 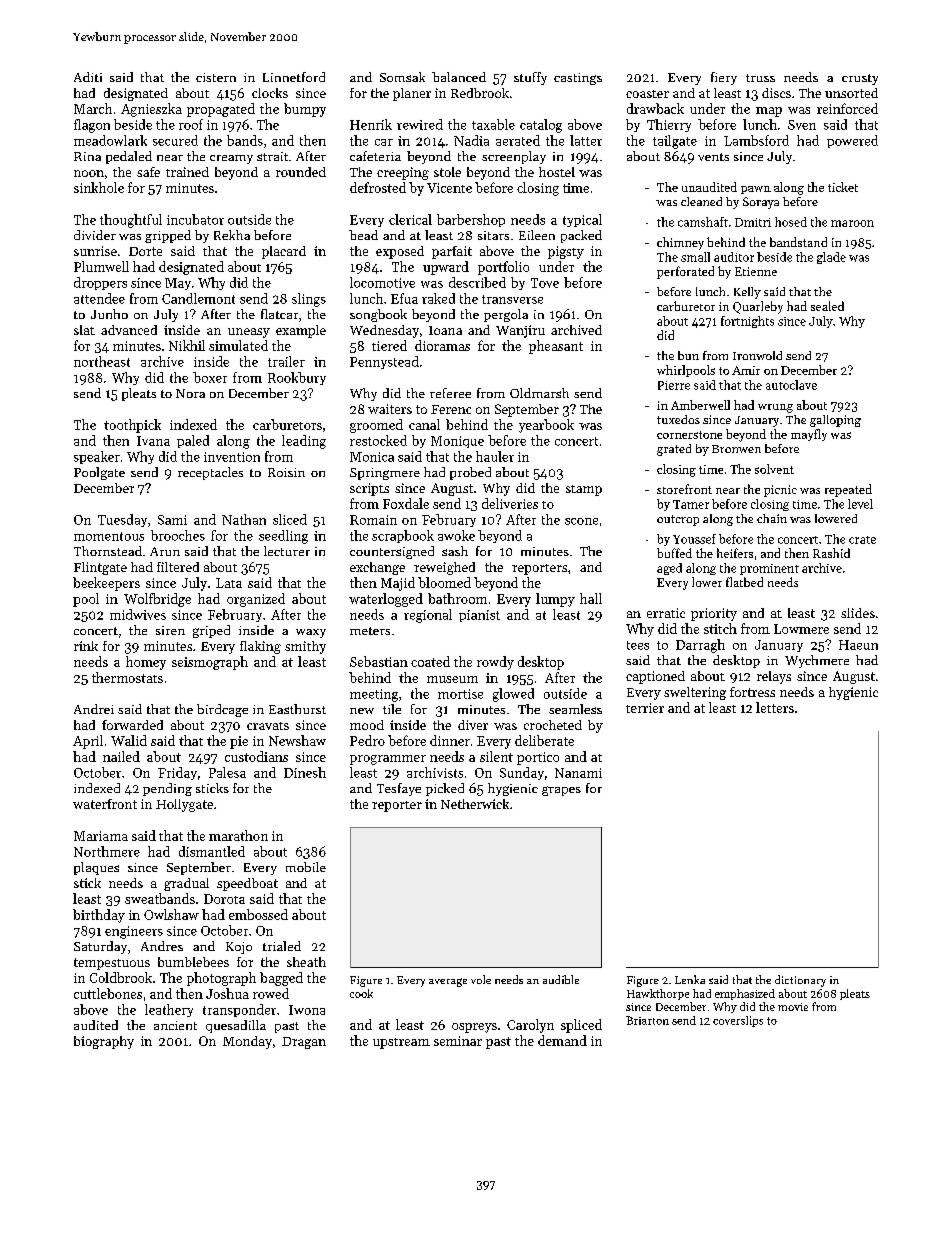 I want to click on movie, so click(x=793, y=1007).
